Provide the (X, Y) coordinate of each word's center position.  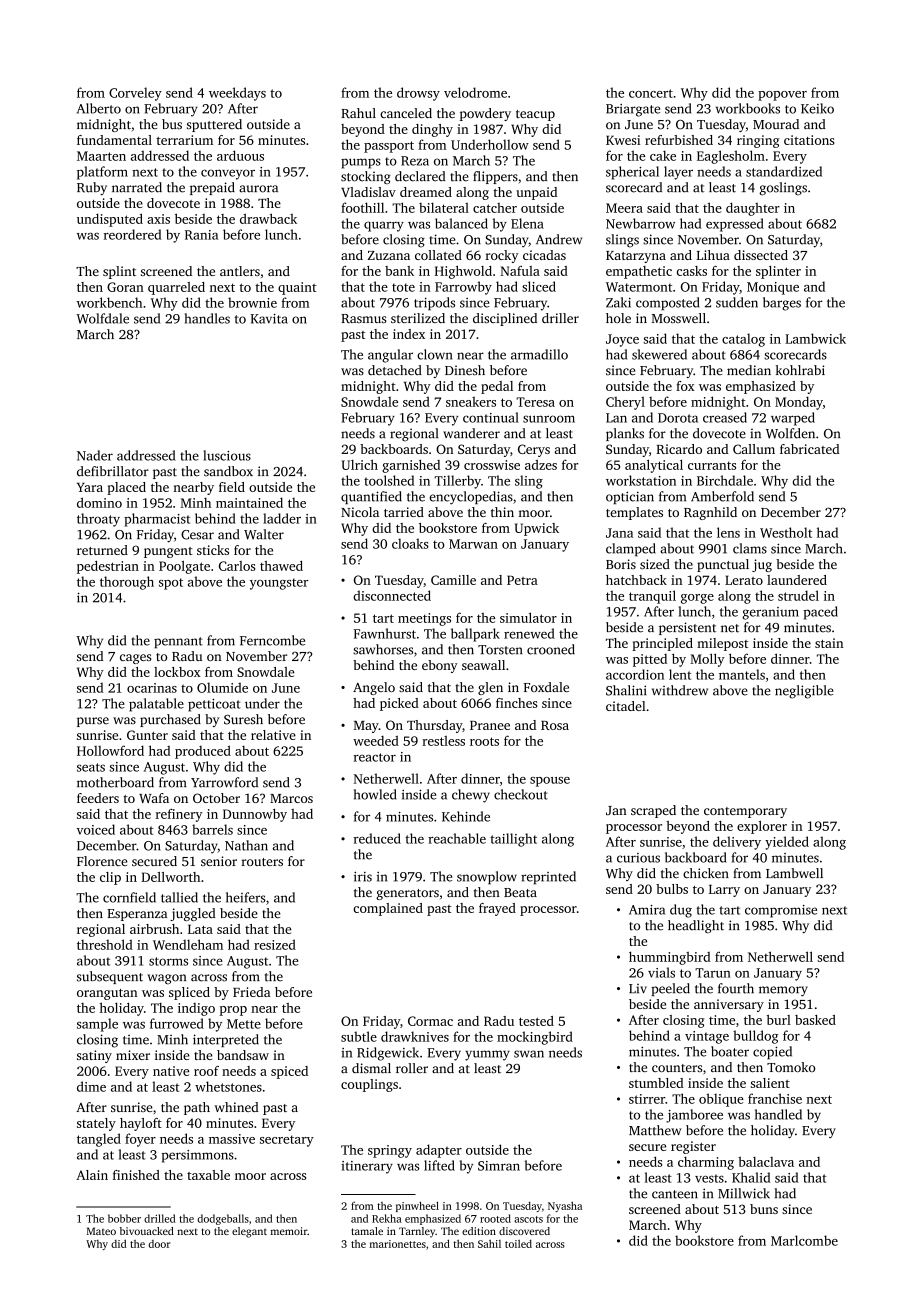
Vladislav (368, 192)
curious (638, 858)
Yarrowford (224, 782)
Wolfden (790, 433)
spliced (189, 993)
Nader (95, 455)
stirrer (647, 1099)
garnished (411, 466)
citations (809, 140)
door (159, 1244)
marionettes (397, 1244)
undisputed (110, 220)
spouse (550, 782)
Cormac (430, 1021)
